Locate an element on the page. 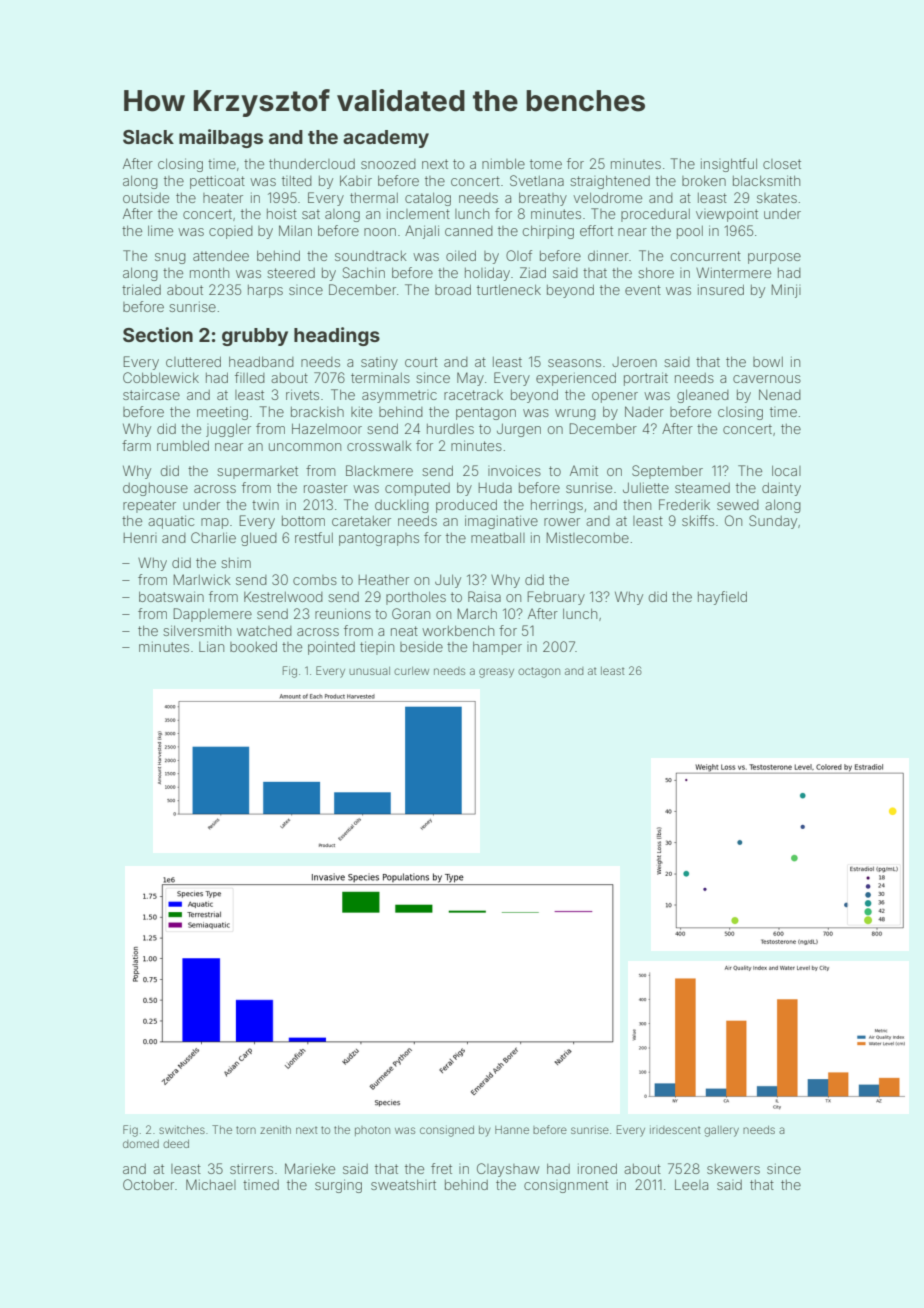  Dapplemere is located at coordinates (212, 615).
